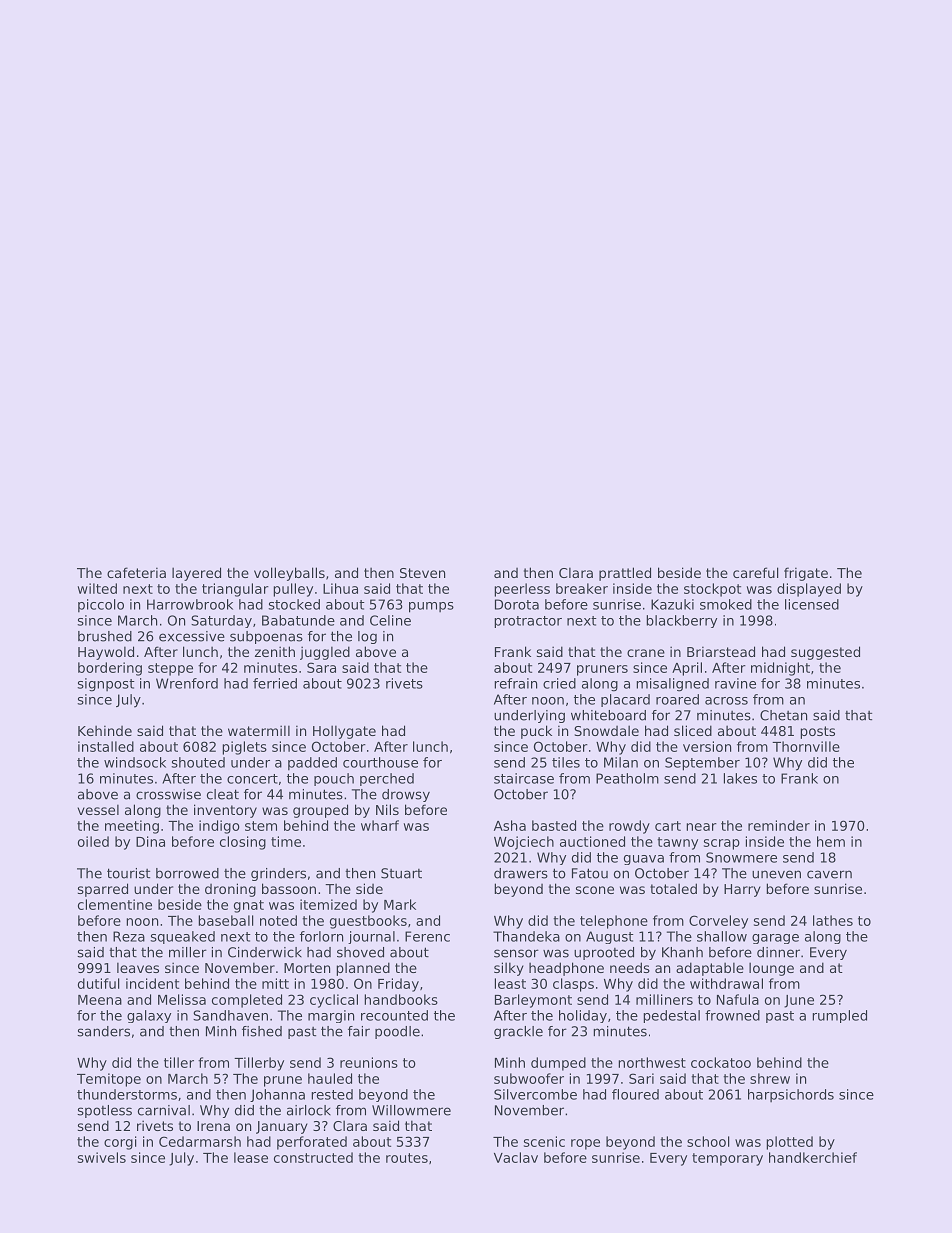 This page has height=1233, width=952. I want to click on squeaked, so click(182, 937).
